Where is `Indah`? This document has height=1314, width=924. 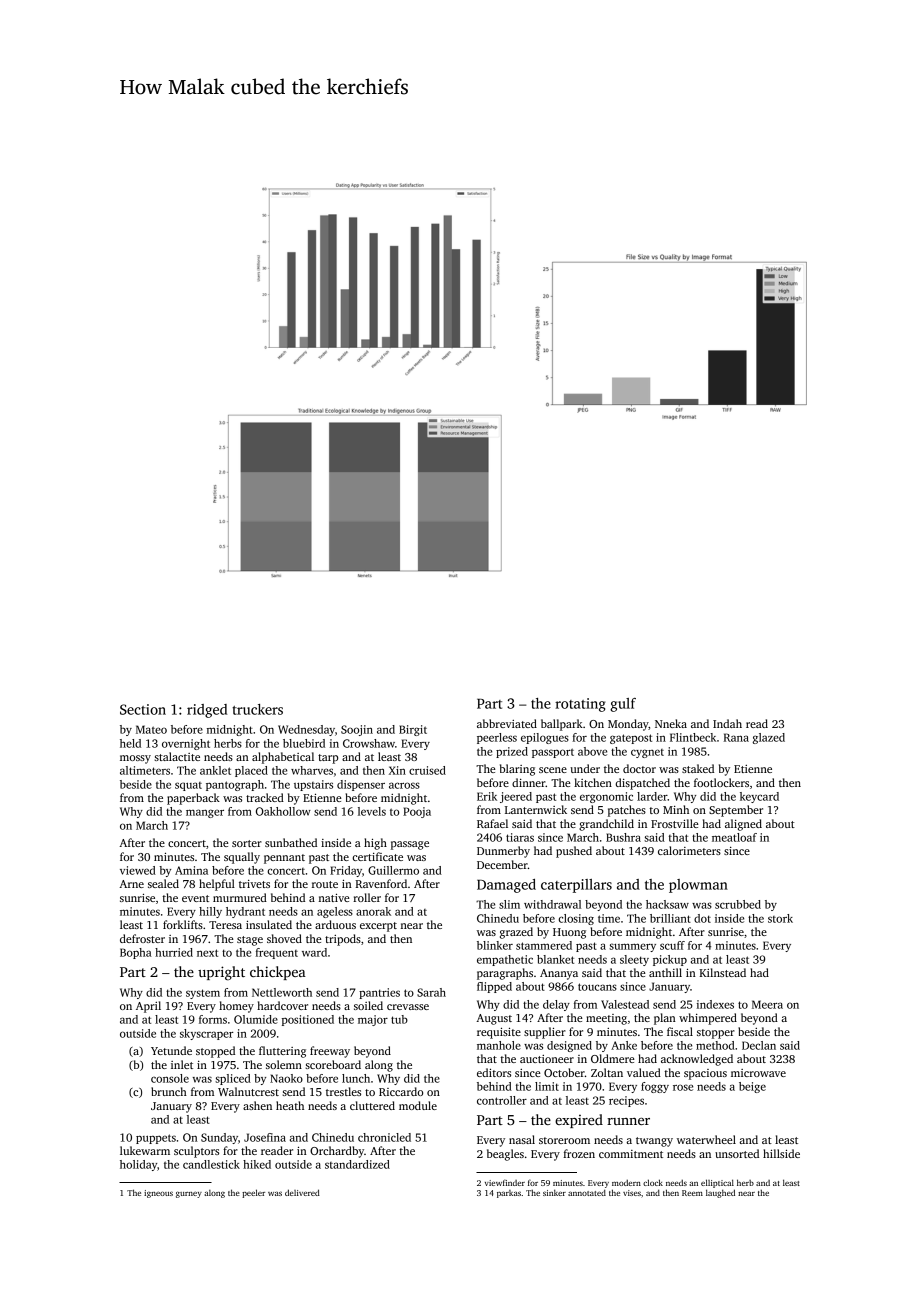 Indah is located at coordinates (727, 723).
